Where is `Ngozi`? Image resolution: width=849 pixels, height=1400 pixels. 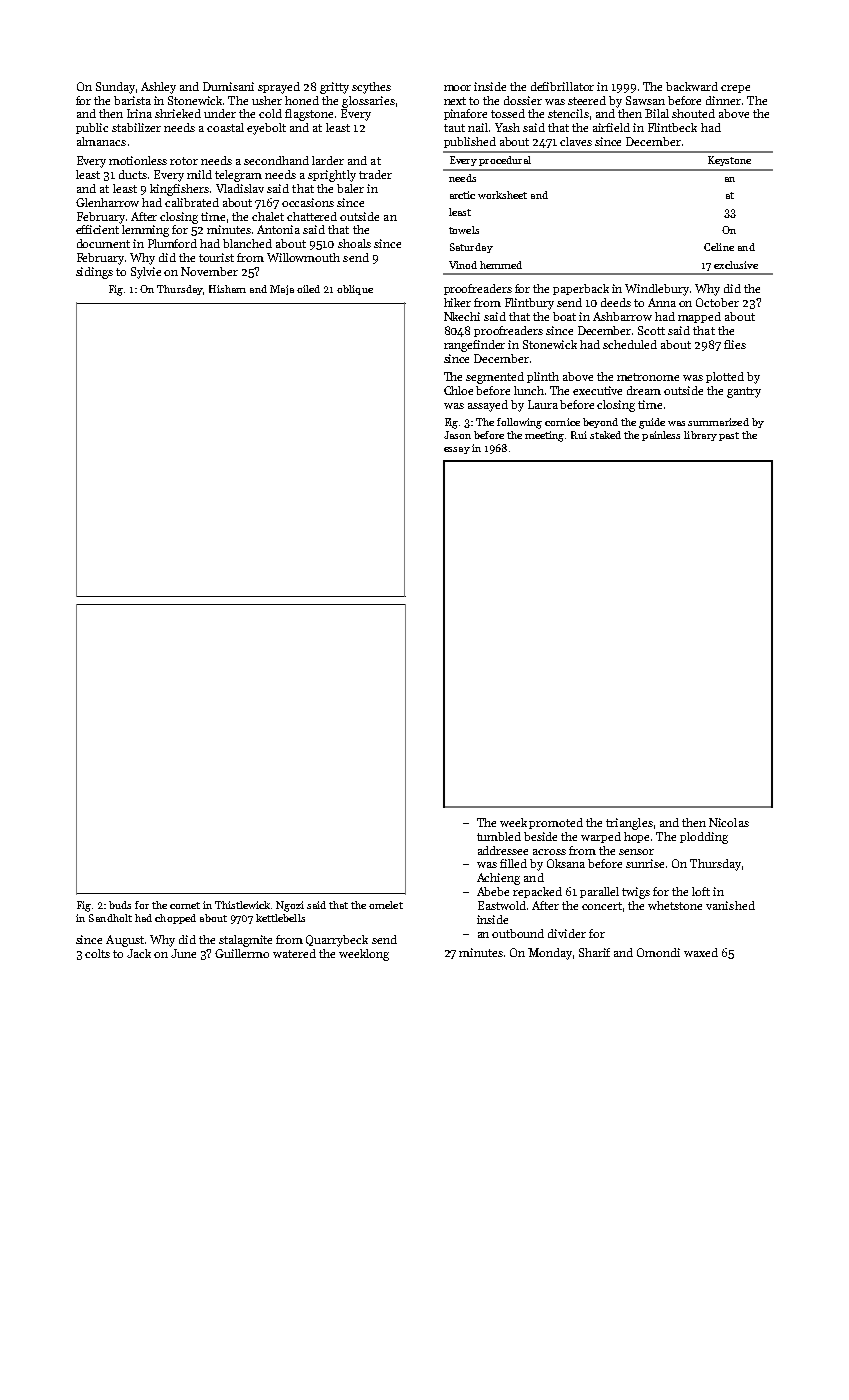
Ngozi is located at coordinates (290, 906).
